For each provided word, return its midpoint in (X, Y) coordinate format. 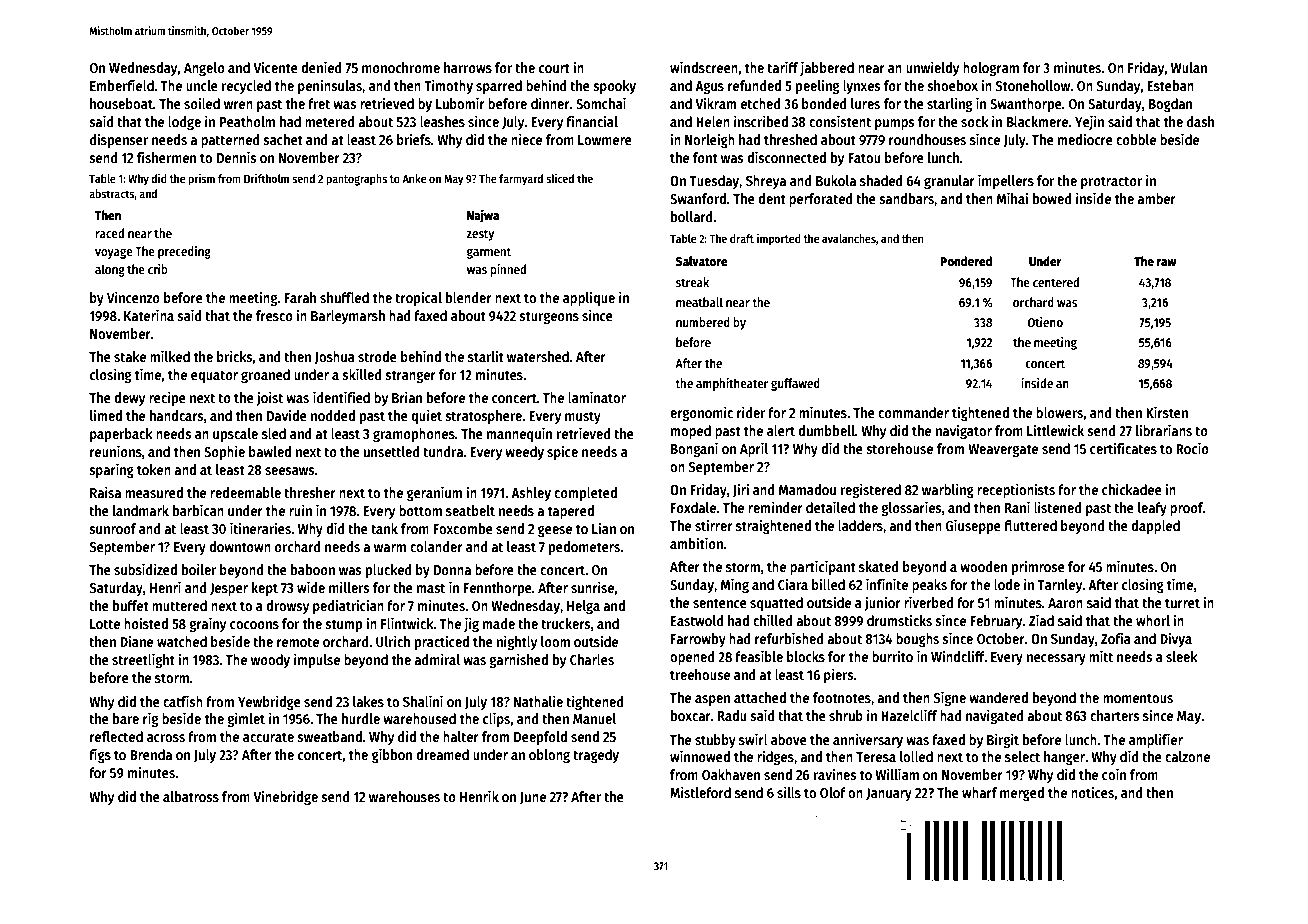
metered (330, 121)
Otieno (1045, 322)
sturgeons (549, 317)
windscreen (704, 67)
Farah (300, 297)
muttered (179, 605)
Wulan (1189, 67)
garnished (518, 660)
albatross (191, 796)
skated (879, 566)
